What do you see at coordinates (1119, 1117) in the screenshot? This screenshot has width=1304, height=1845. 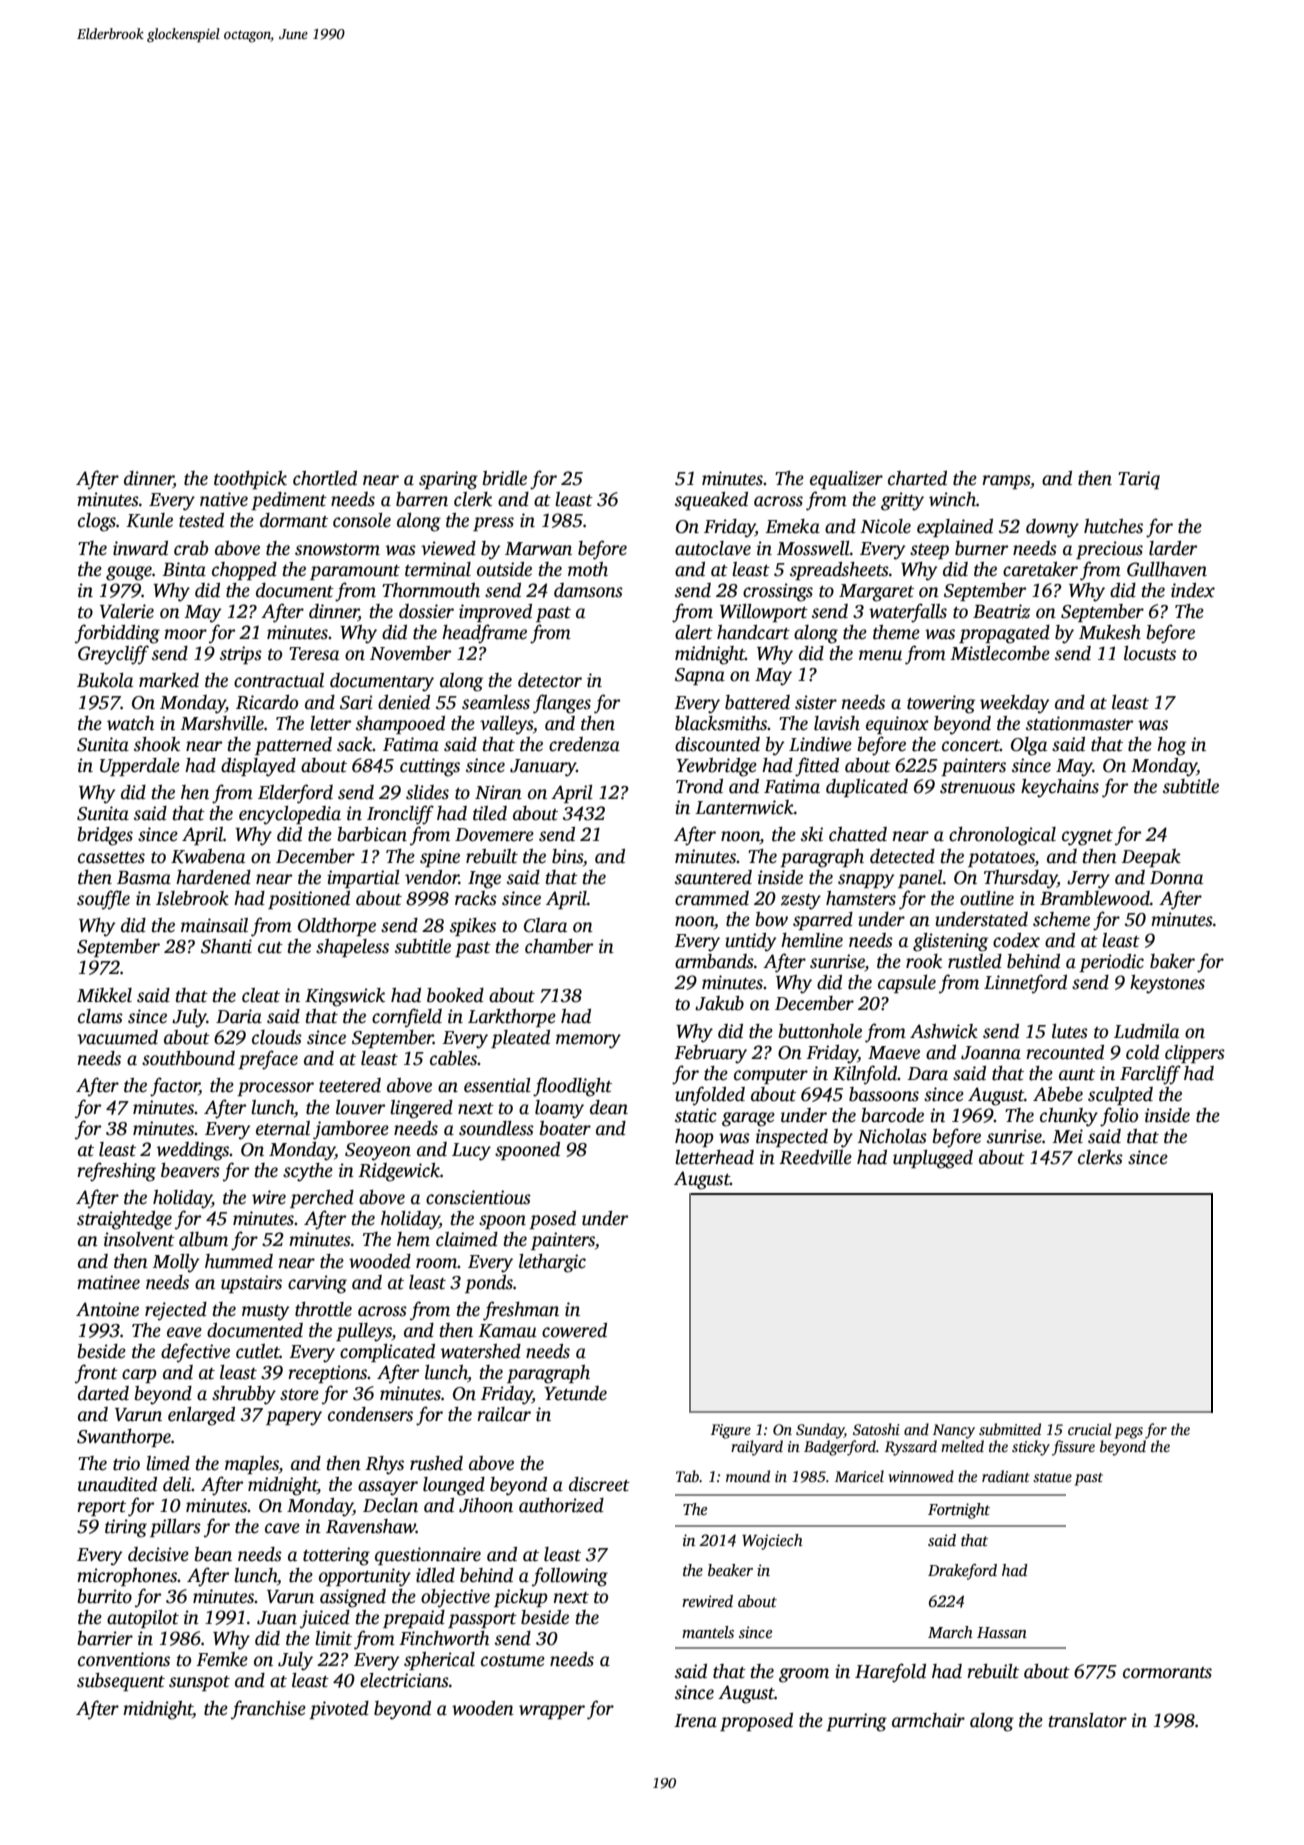 I see `folio` at bounding box center [1119, 1117].
